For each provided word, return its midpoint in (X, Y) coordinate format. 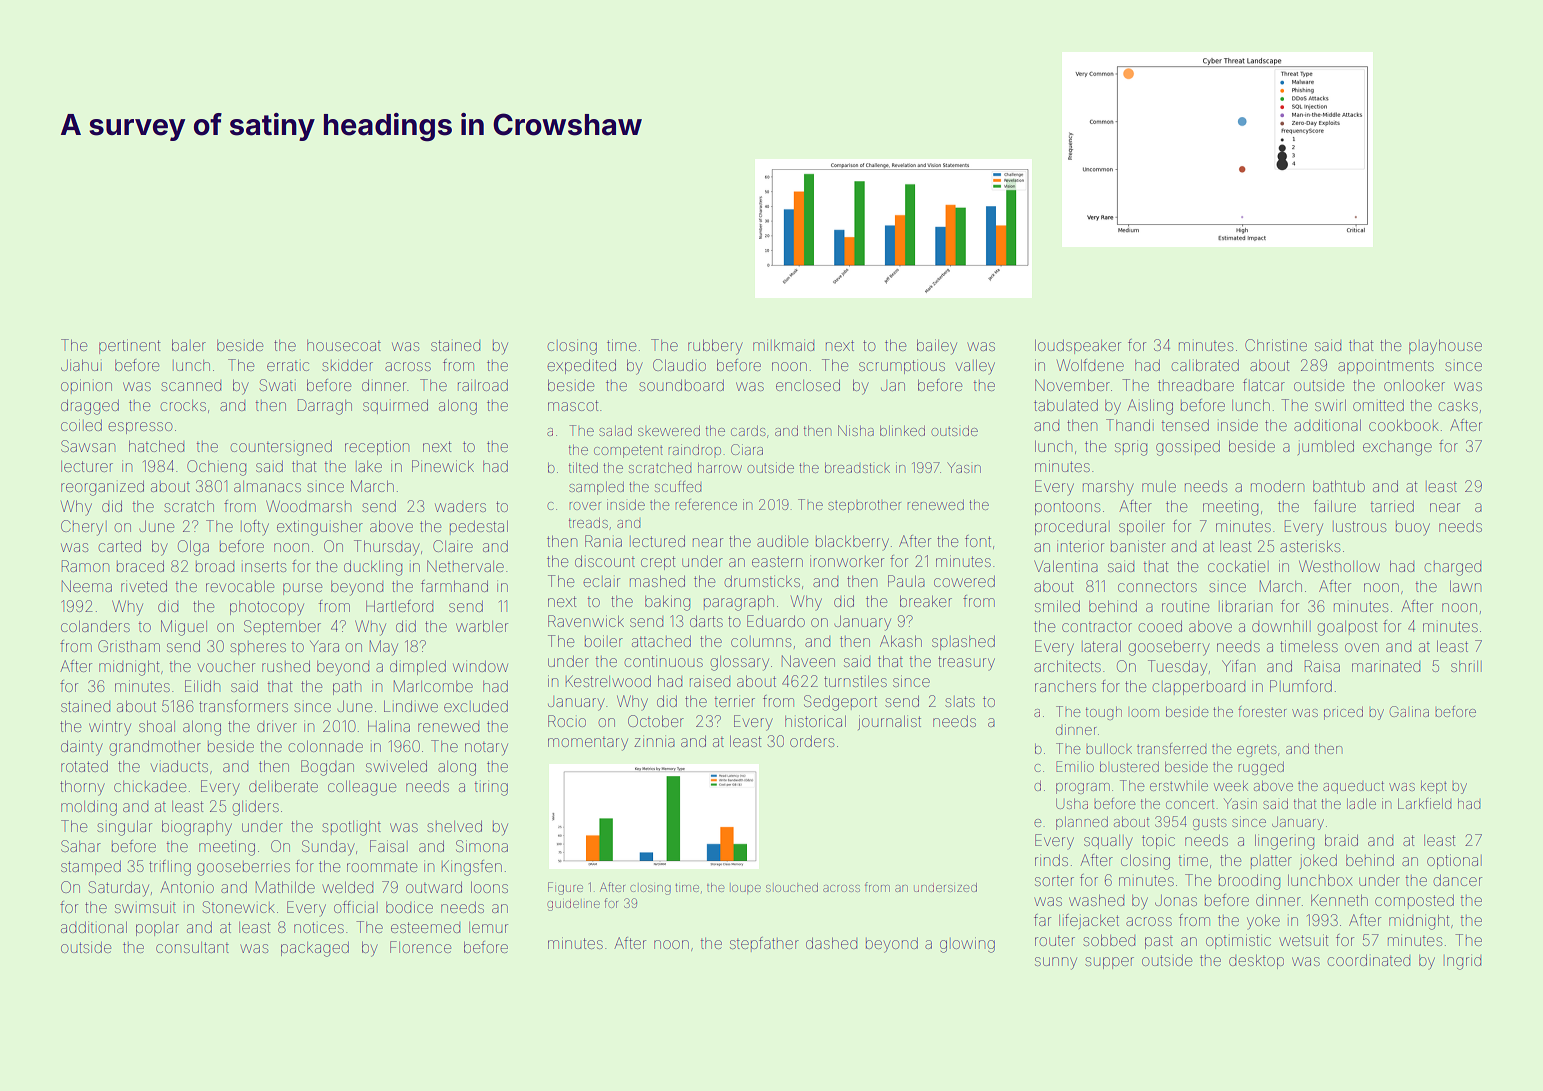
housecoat (344, 345)
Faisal (389, 846)
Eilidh (202, 686)
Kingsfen (472, 868)
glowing (967, 945)
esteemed (425, 927)
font (978, 541)
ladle (1361, 804)
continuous (664, 661)
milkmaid (783, 345)
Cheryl (84, 528)
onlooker (1414, 385)
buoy (1413, 528)
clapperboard (1199, 688)
